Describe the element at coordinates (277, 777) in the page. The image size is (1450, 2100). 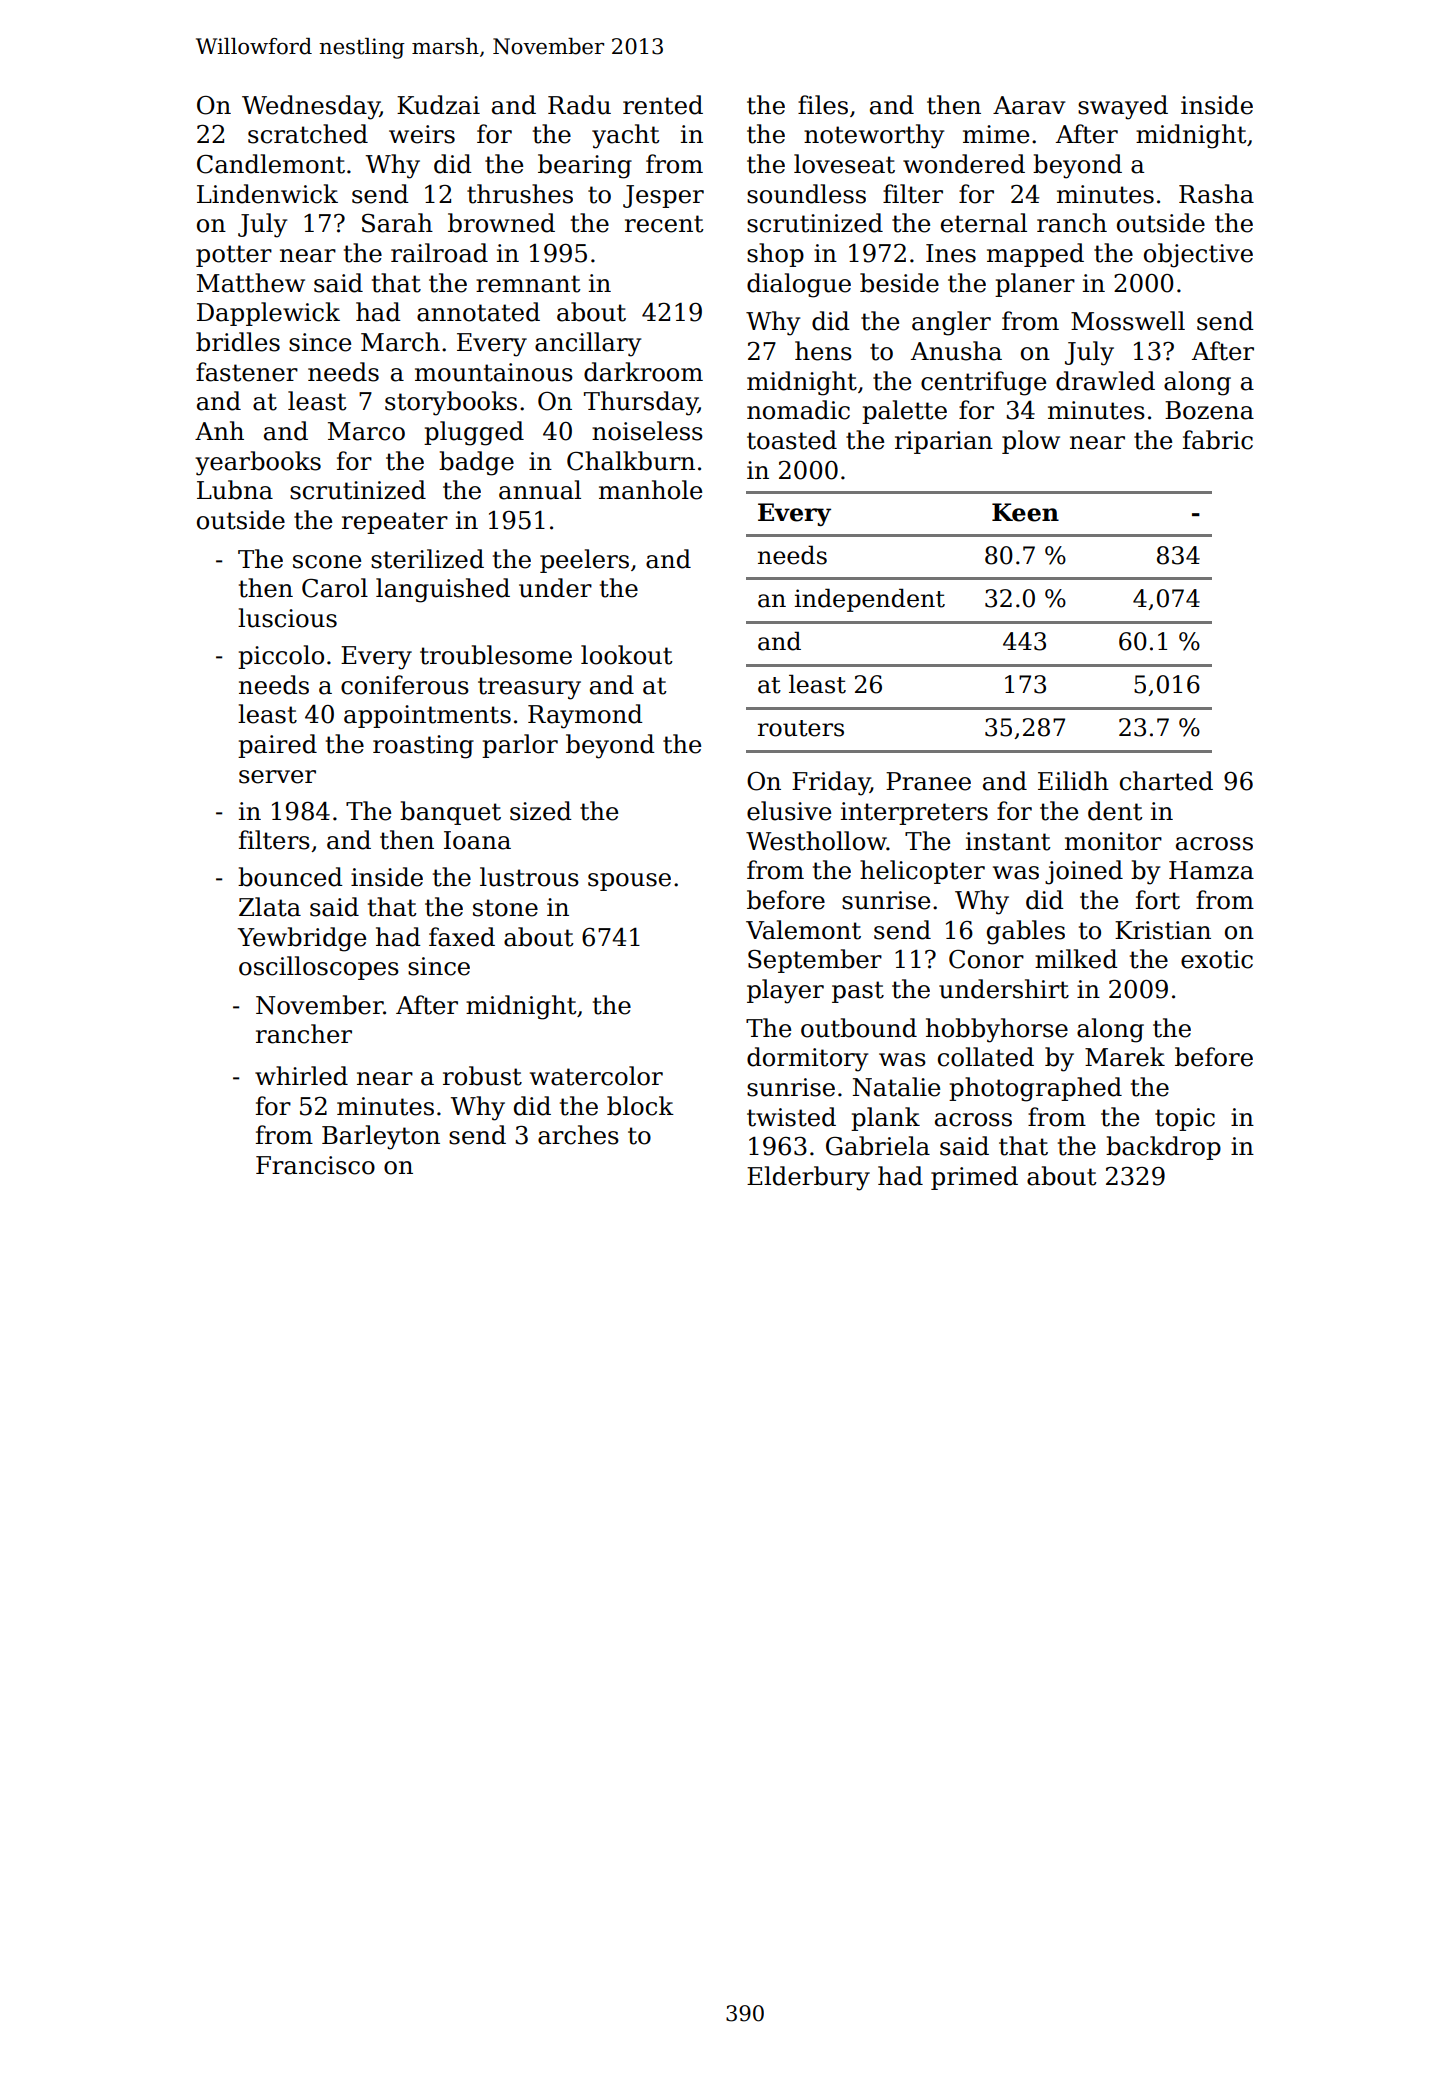
I see `server` at that location.
